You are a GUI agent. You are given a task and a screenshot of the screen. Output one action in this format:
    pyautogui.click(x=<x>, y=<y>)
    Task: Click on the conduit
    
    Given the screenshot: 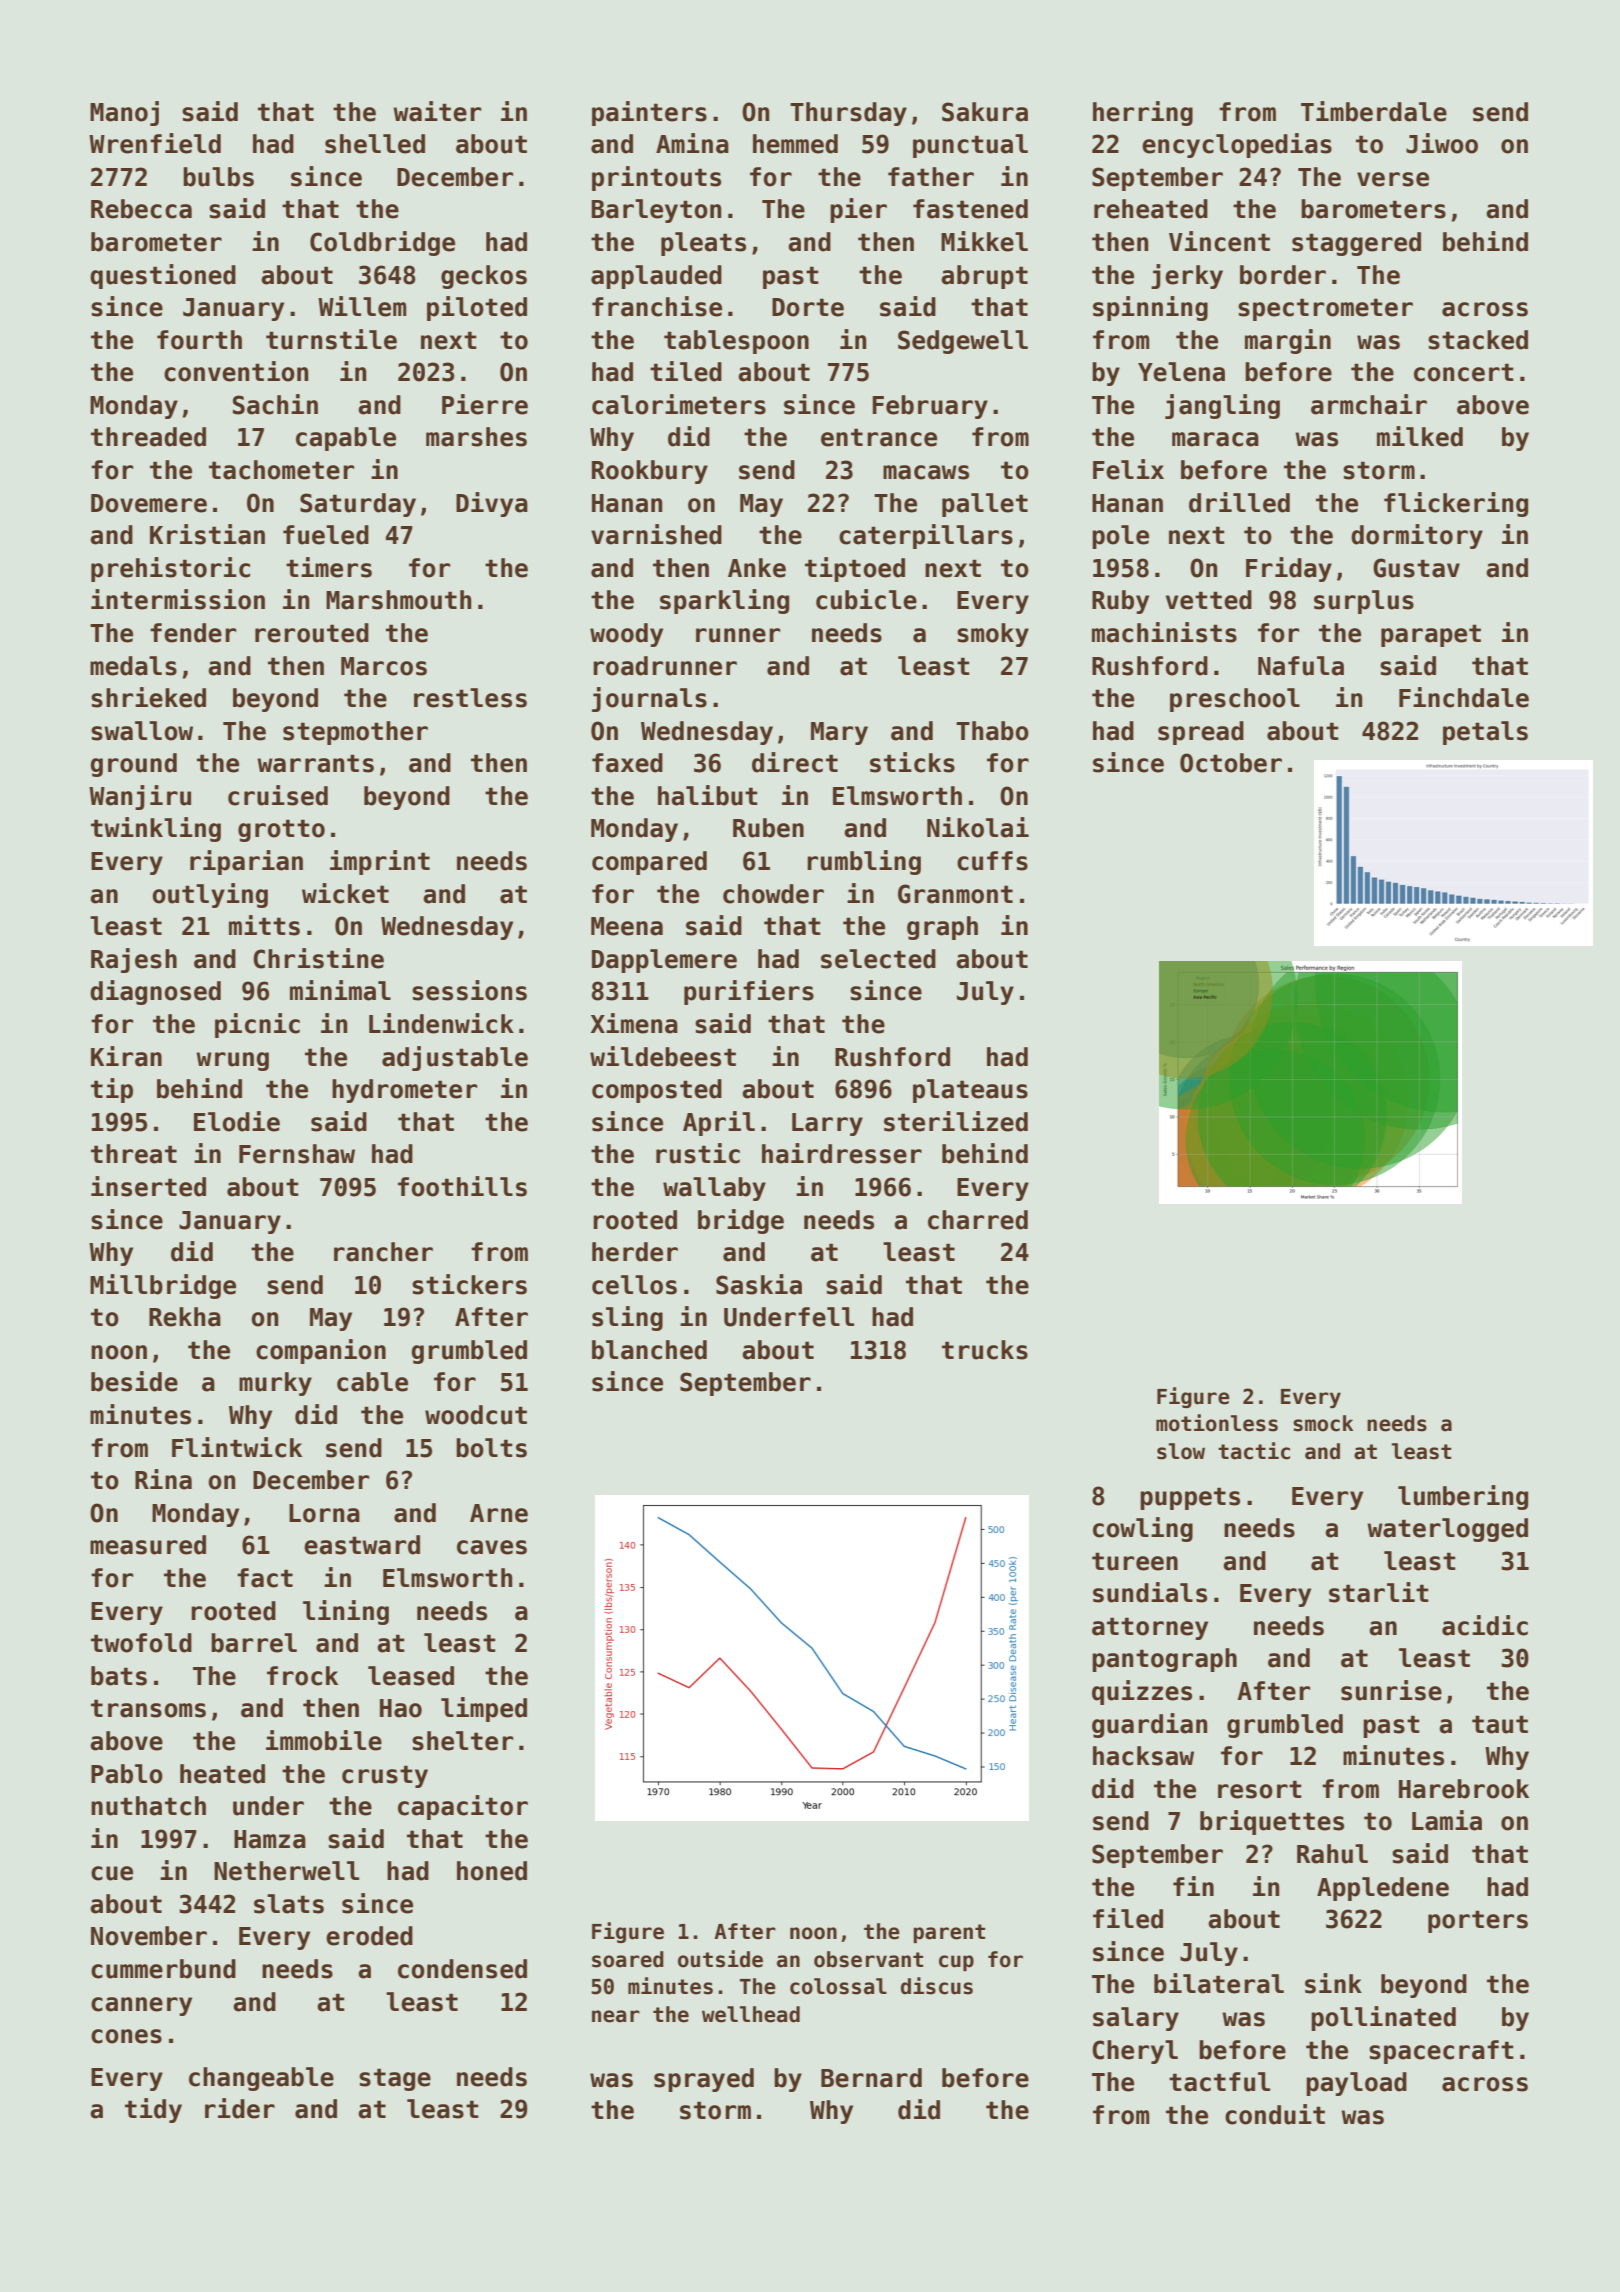 What is the action you would take?
    pyautogui.click(x=1275, y=2114)
